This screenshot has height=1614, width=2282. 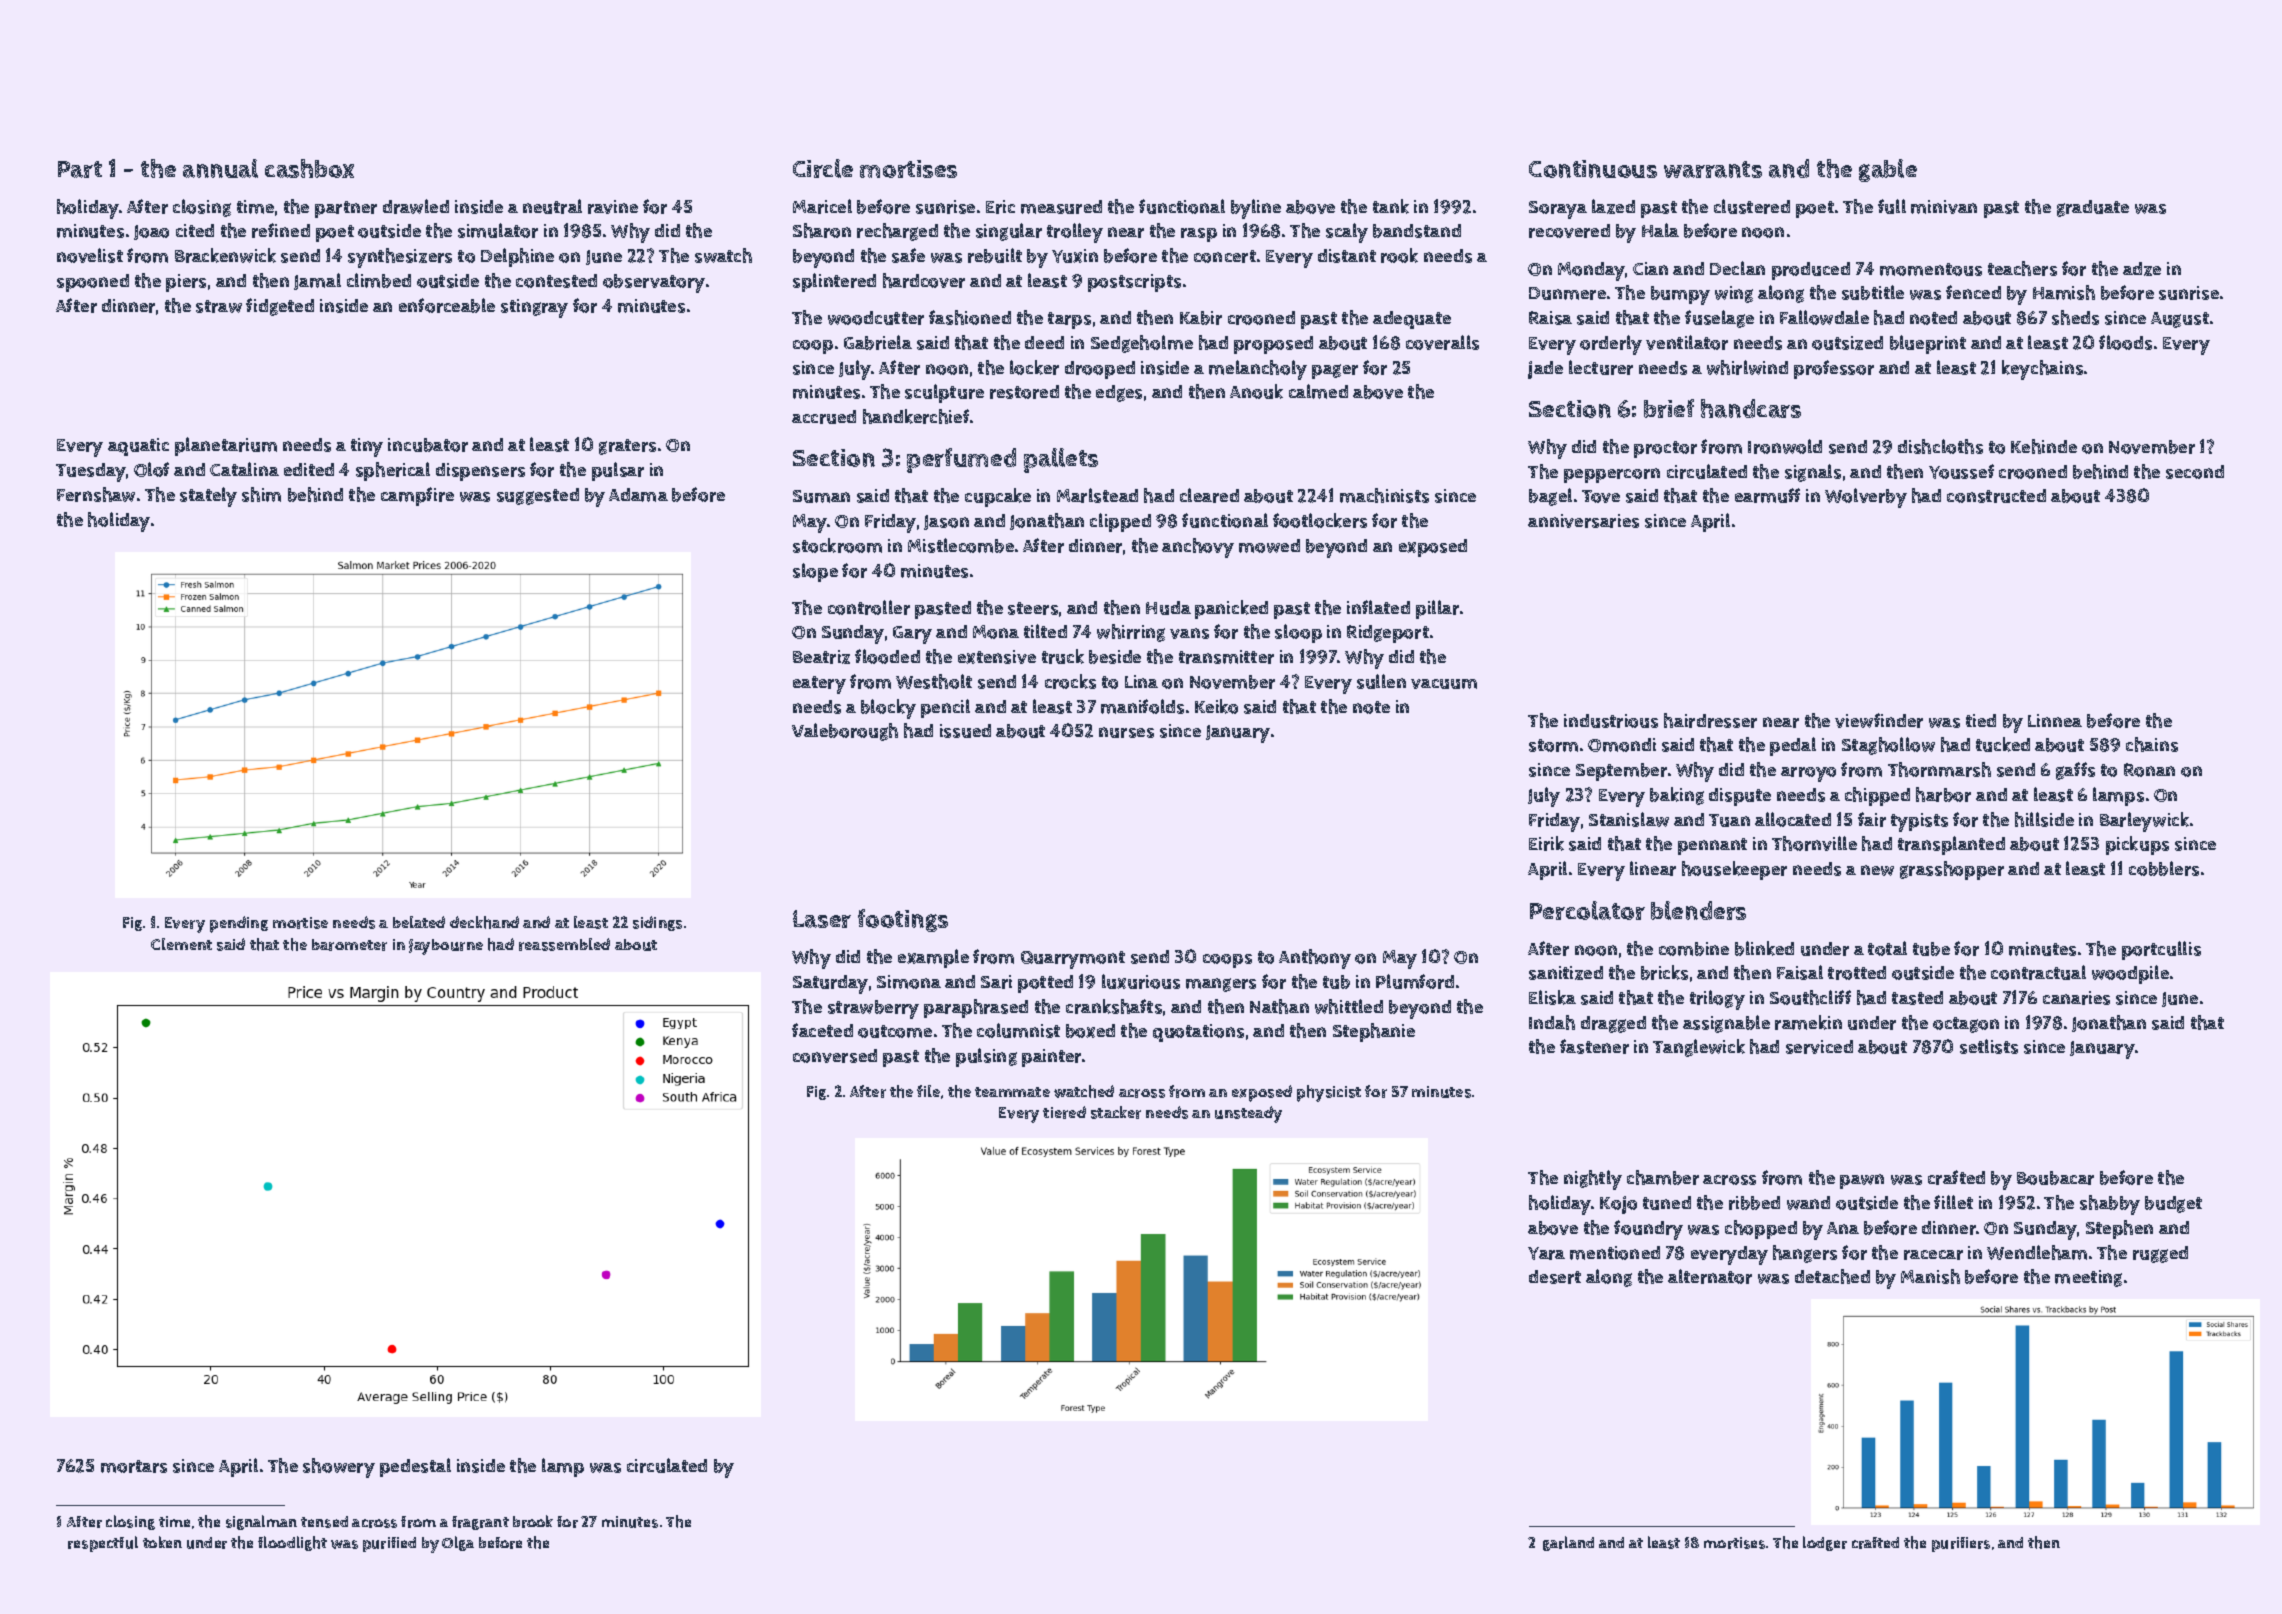 What do you see at coordinates (1593, 169) in the screenshot?
I see `Continuous` at bounding box center [1593, 169].
